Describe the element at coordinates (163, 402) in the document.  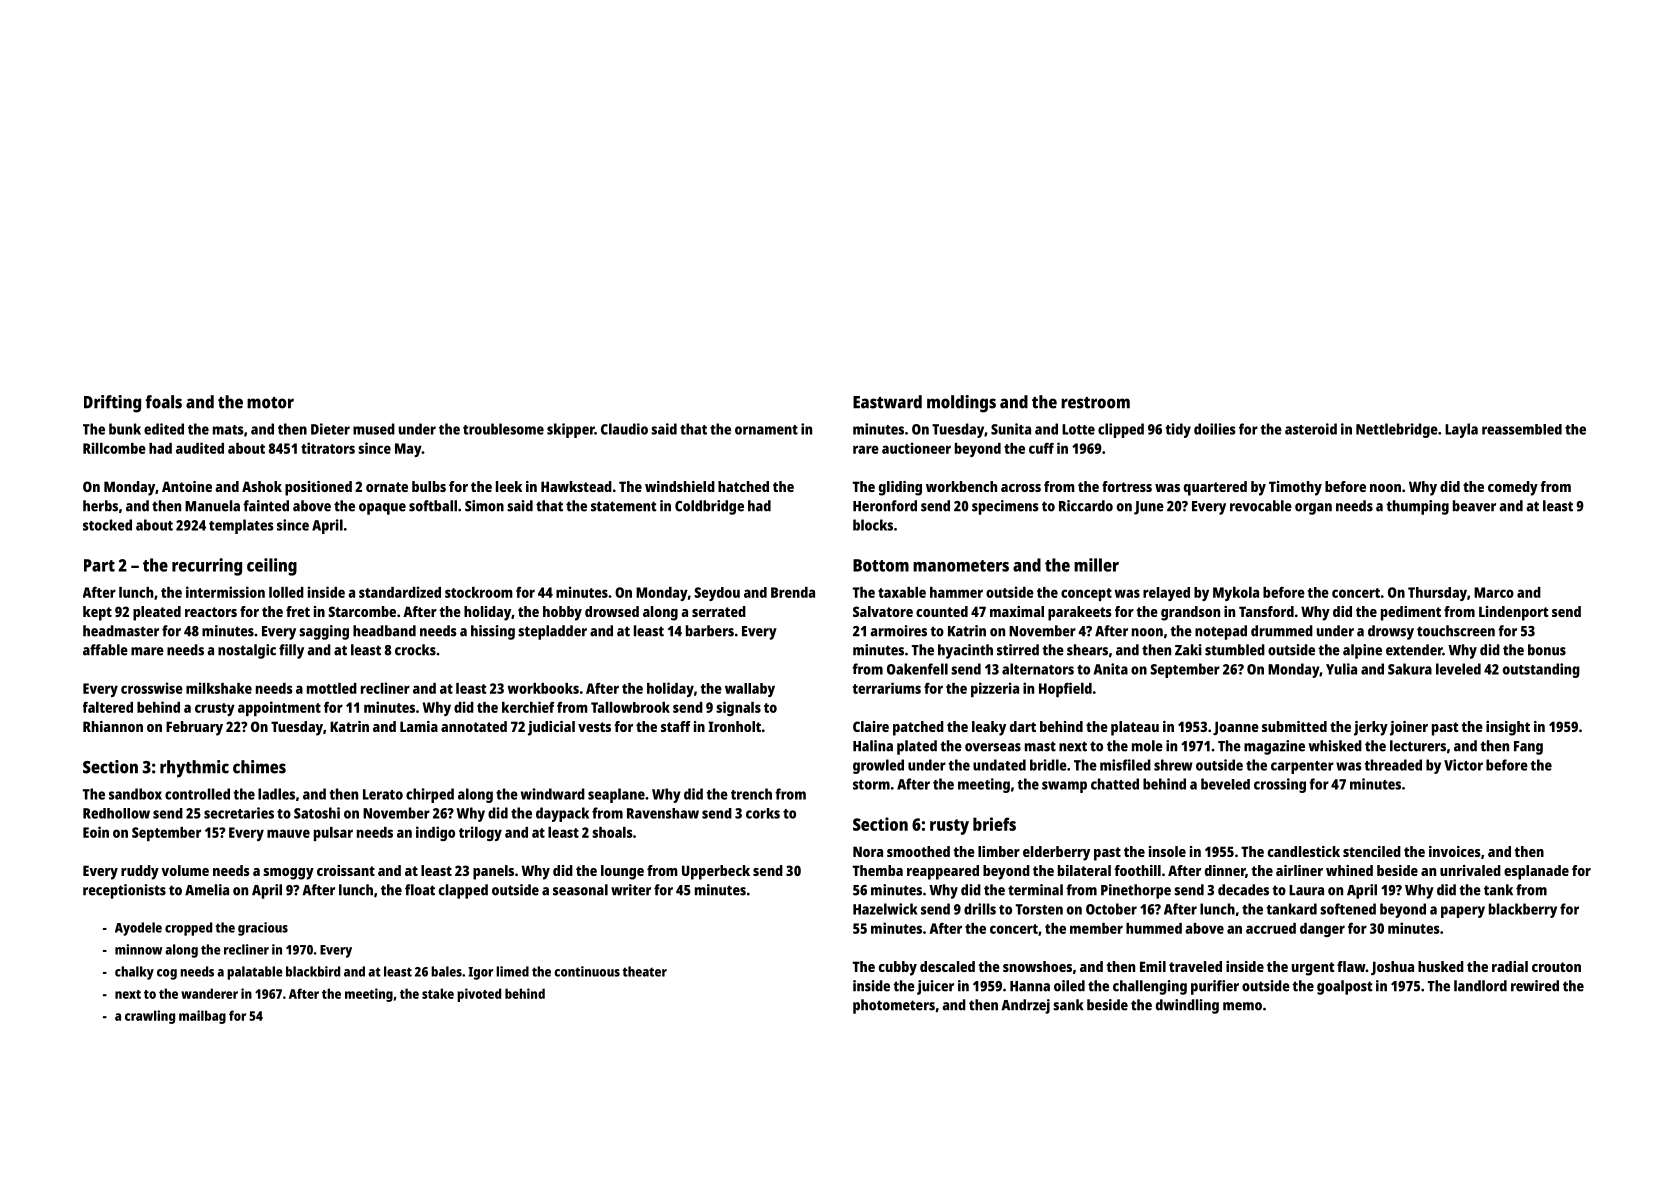
I see `foals` at that location.
